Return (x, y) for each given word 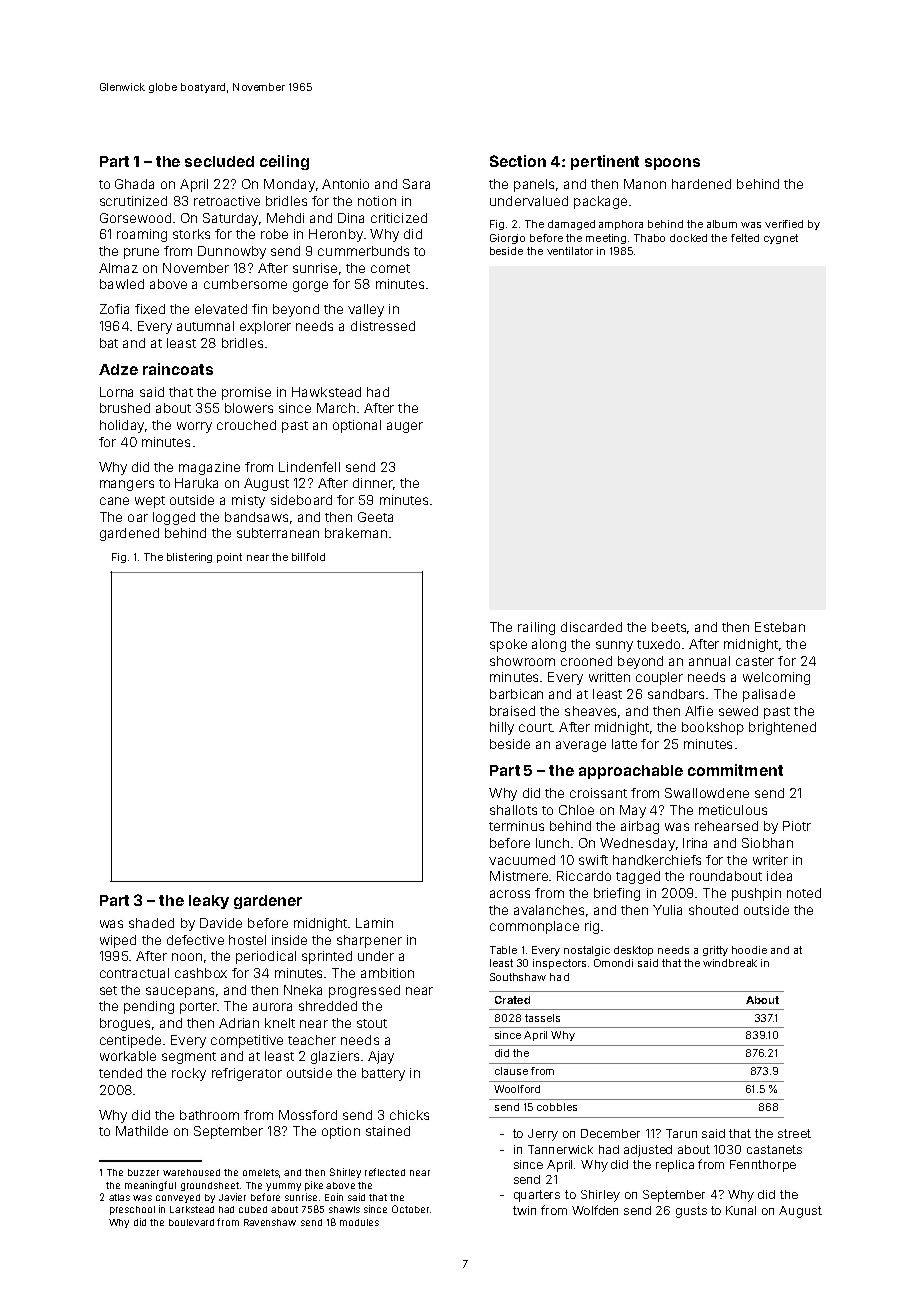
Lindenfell (309, 467)
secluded (219, 161)
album (722, 224)
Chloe (576, 810)
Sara (416, 184)
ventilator (570, 251)
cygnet (781, 239)
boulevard (191, 1222)
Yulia (667, 910)
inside (289, 940)
